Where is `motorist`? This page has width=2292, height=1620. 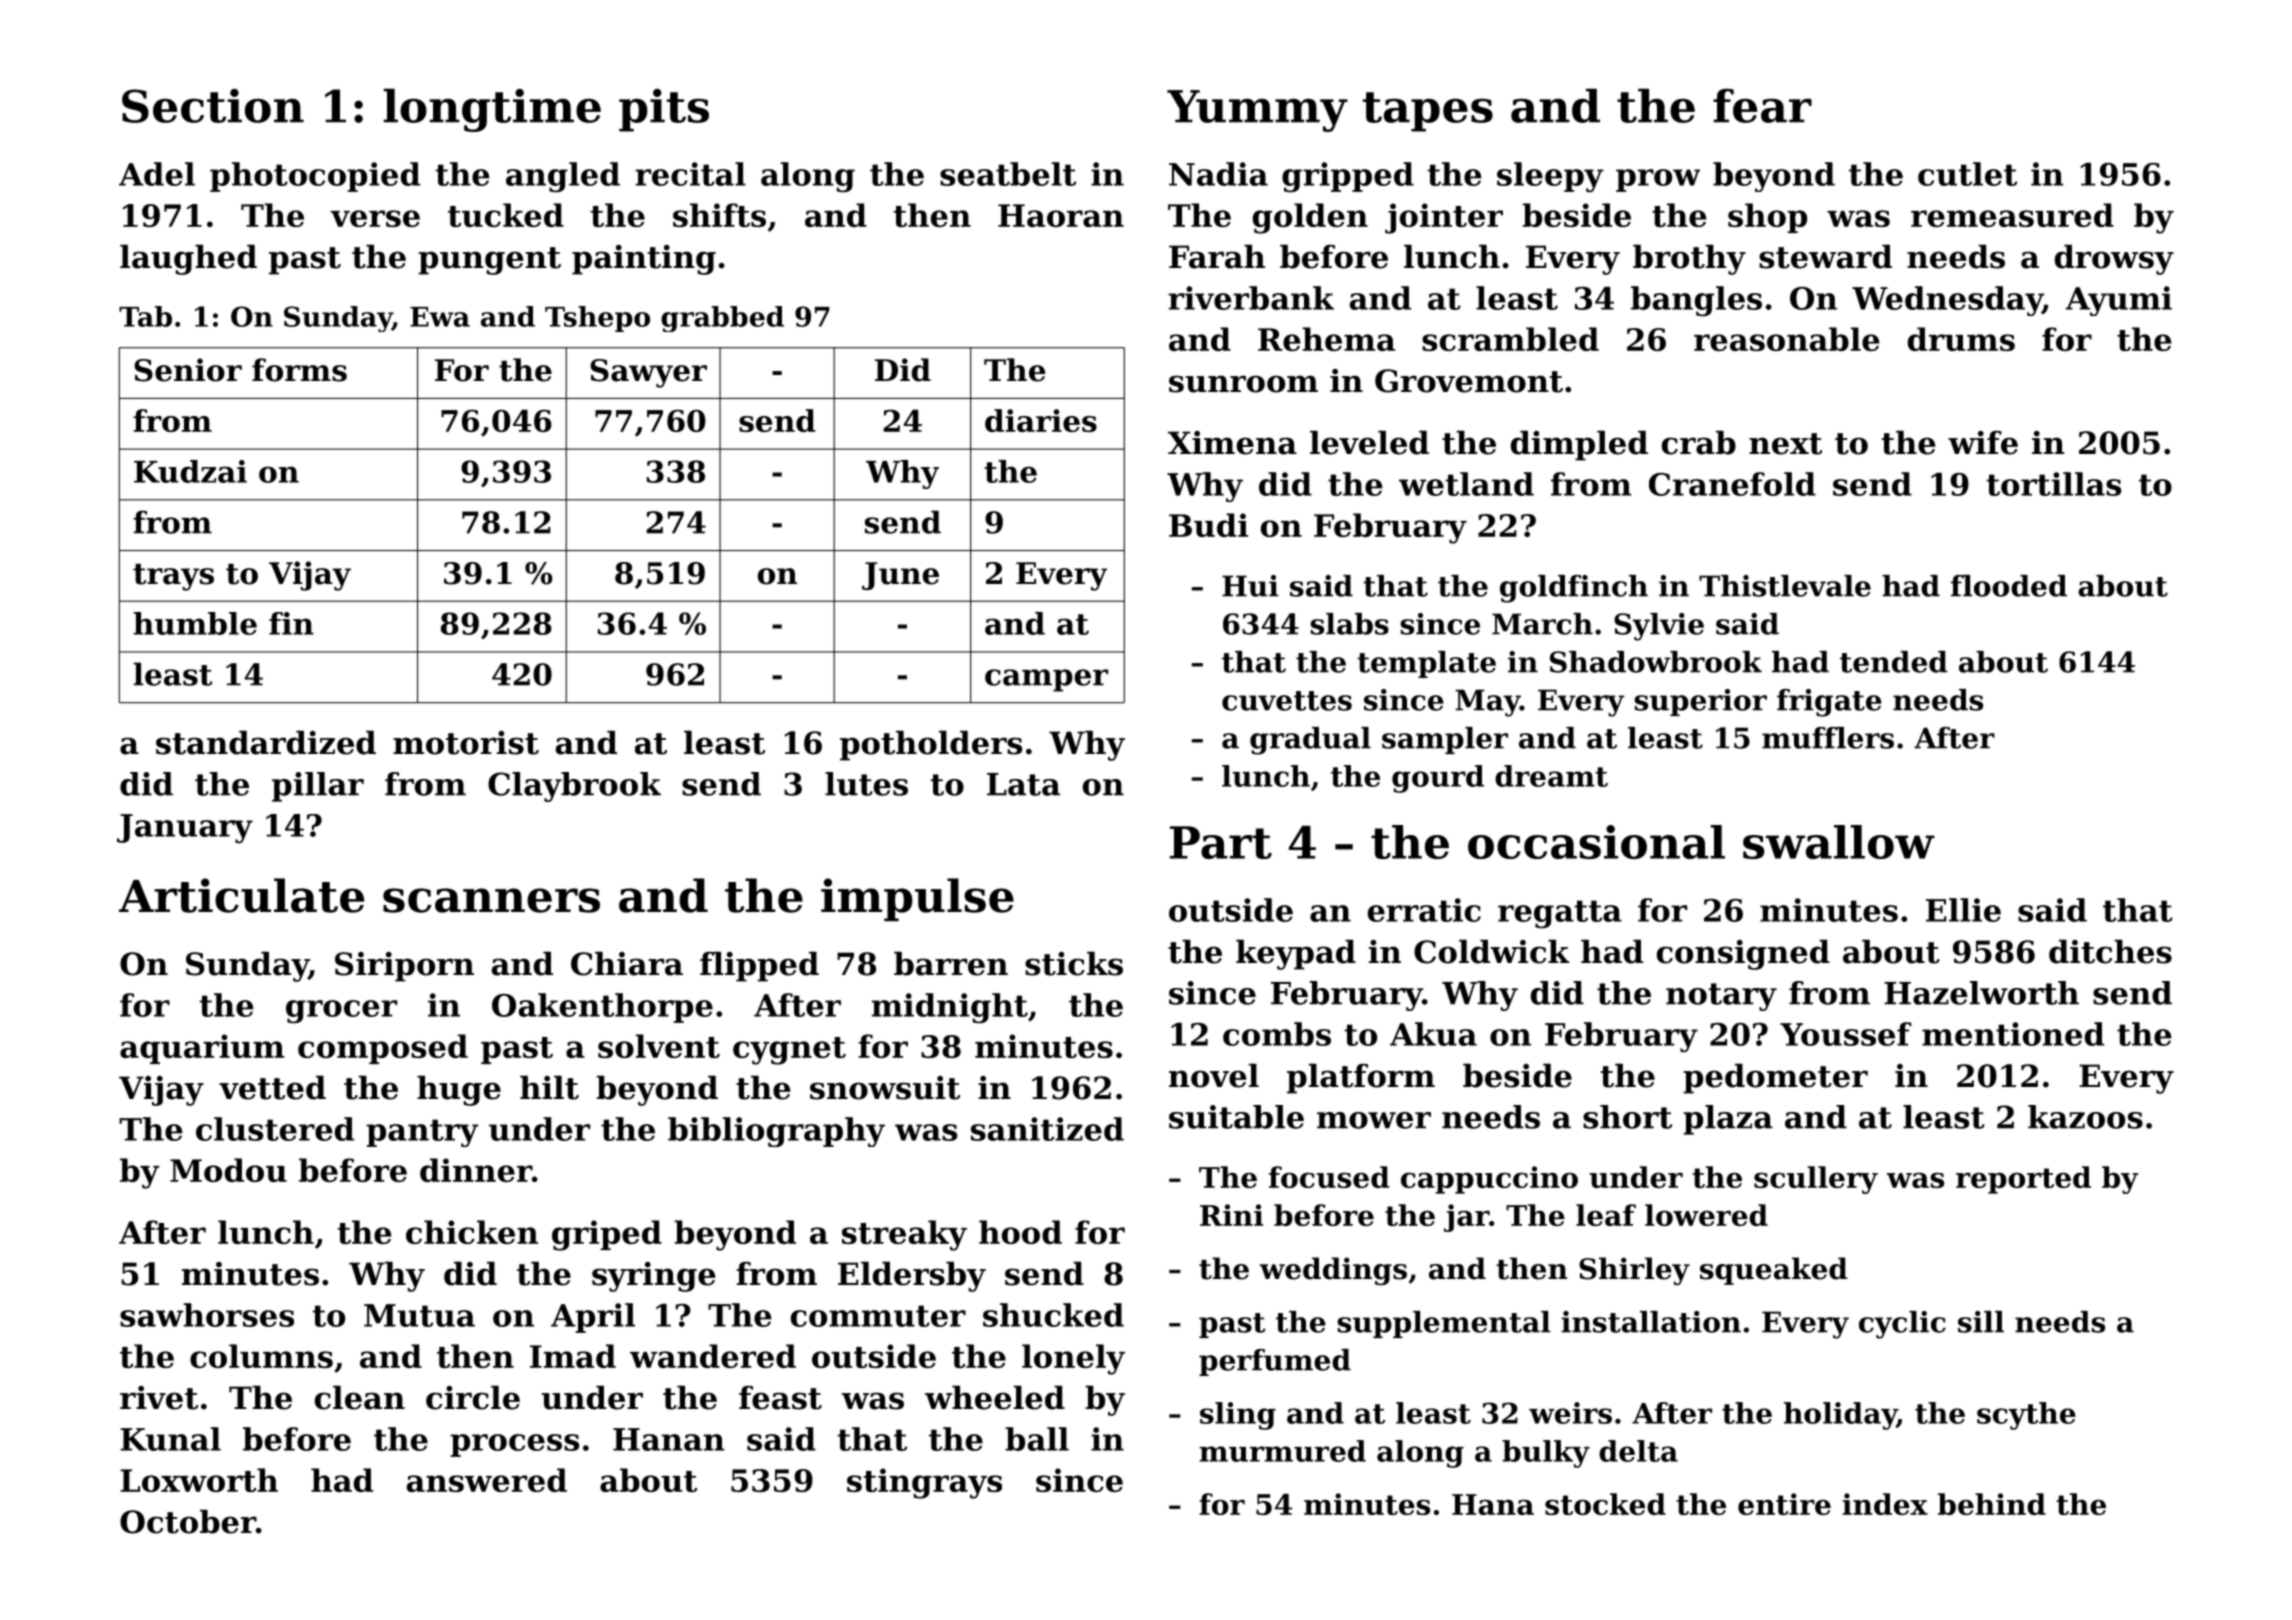
motorist is located at coordinates (466, 743).
